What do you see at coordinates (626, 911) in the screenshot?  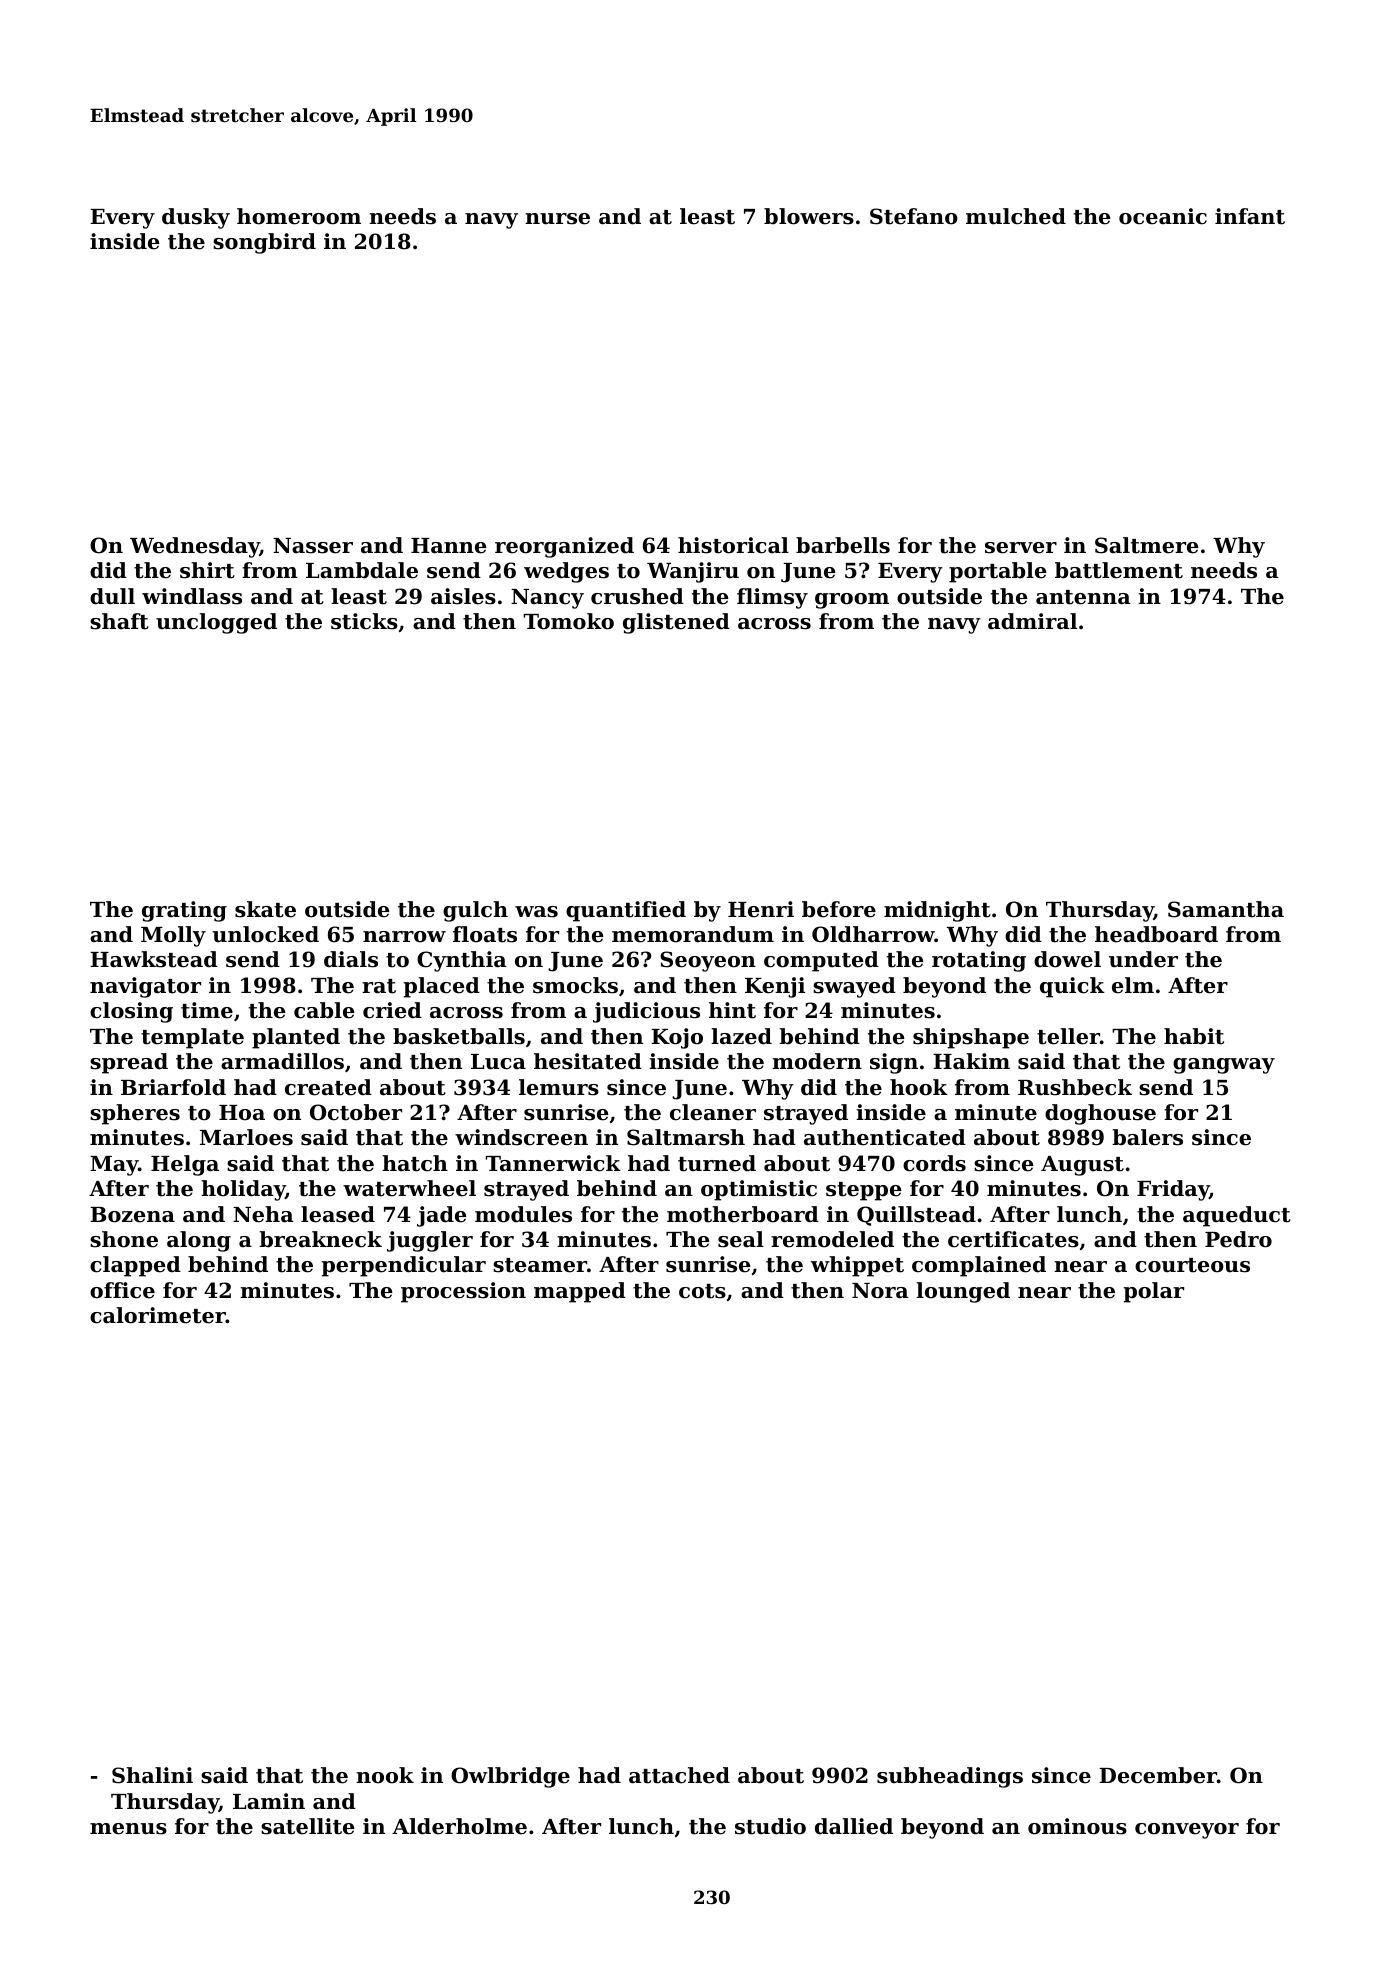 I see `quantified` at bounding box center [626, 911].
